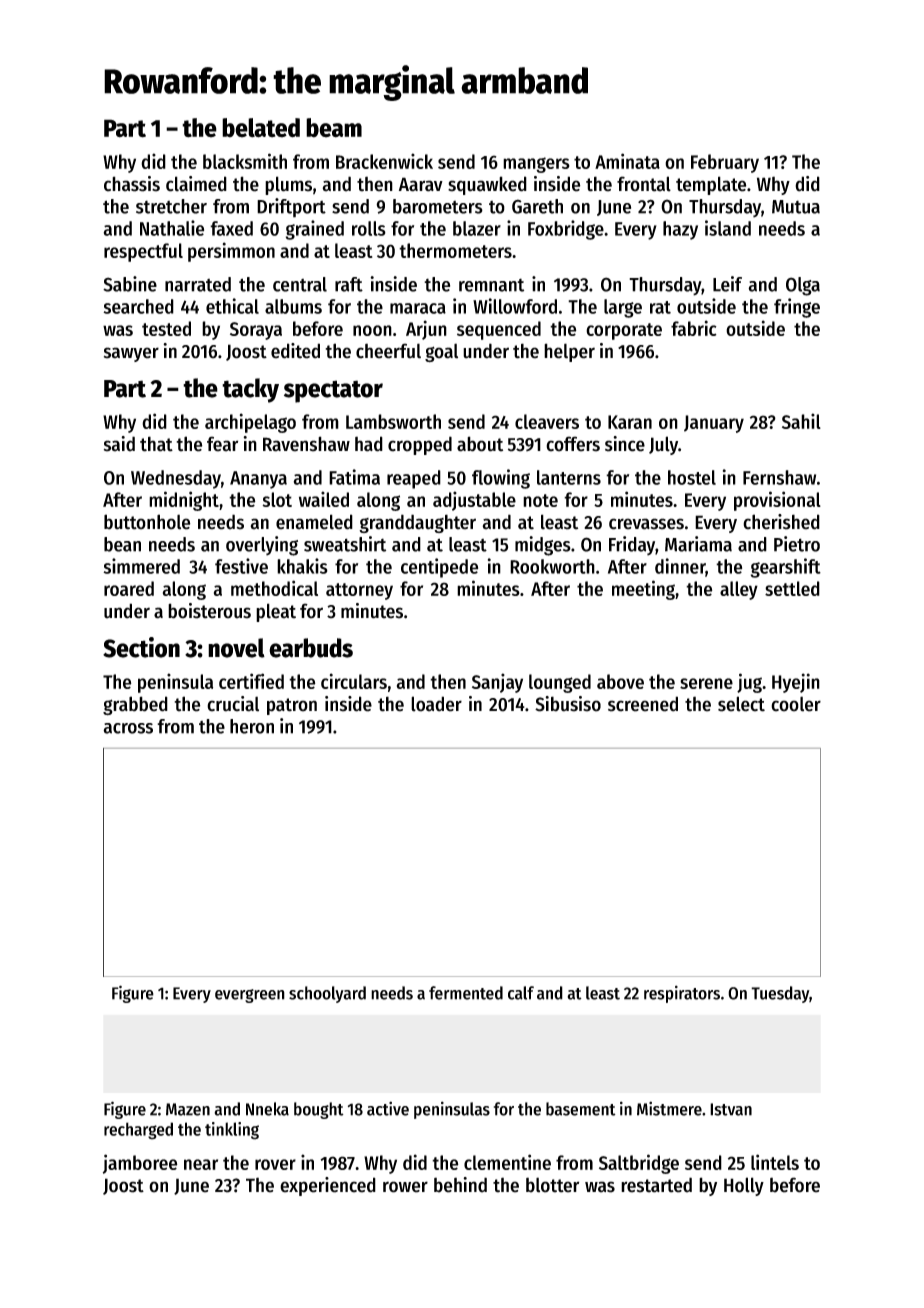 The width and height of the screenshot is (924, 1308). I want to click on hazy, so click(680, 230).
